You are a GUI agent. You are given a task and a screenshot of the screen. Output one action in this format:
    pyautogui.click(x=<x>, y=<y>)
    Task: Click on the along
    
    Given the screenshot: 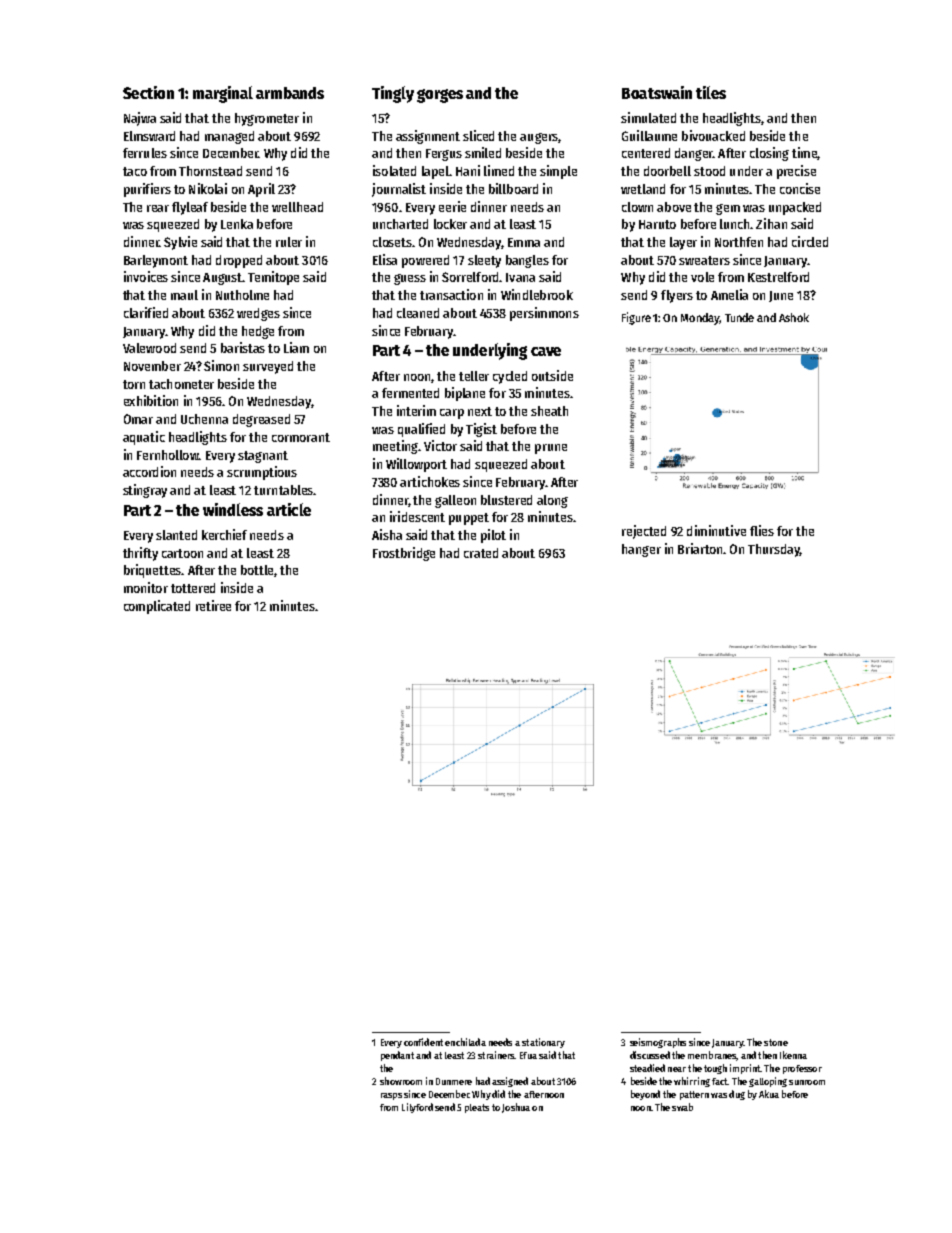 What is the action you would take?
    pyautogui.click(x=552, y=501)
